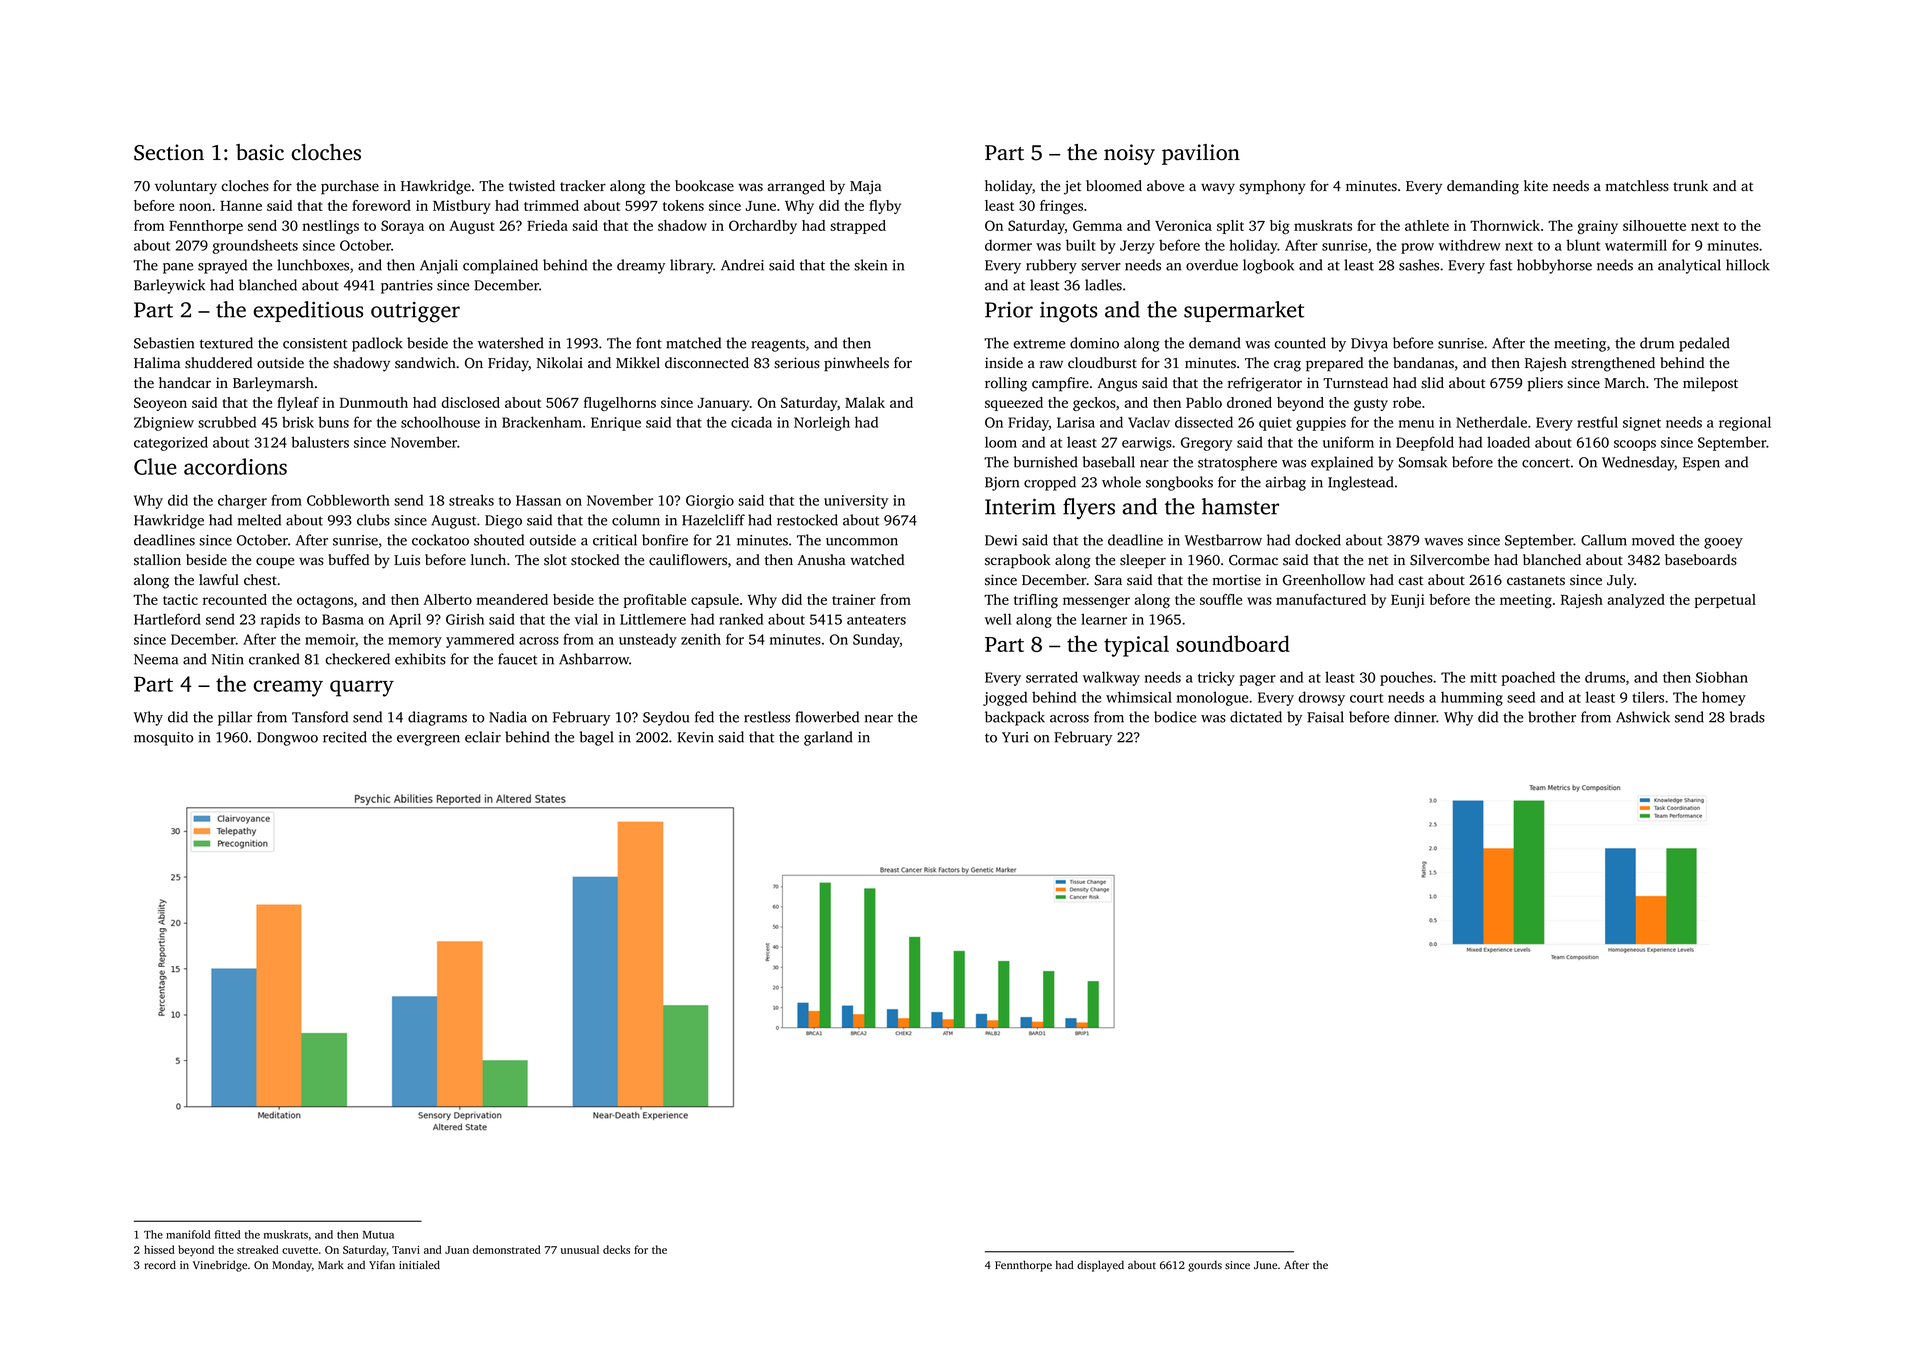  Describe the element at coordinates (1690, 185) in the document. I see `trunk` at that location.
